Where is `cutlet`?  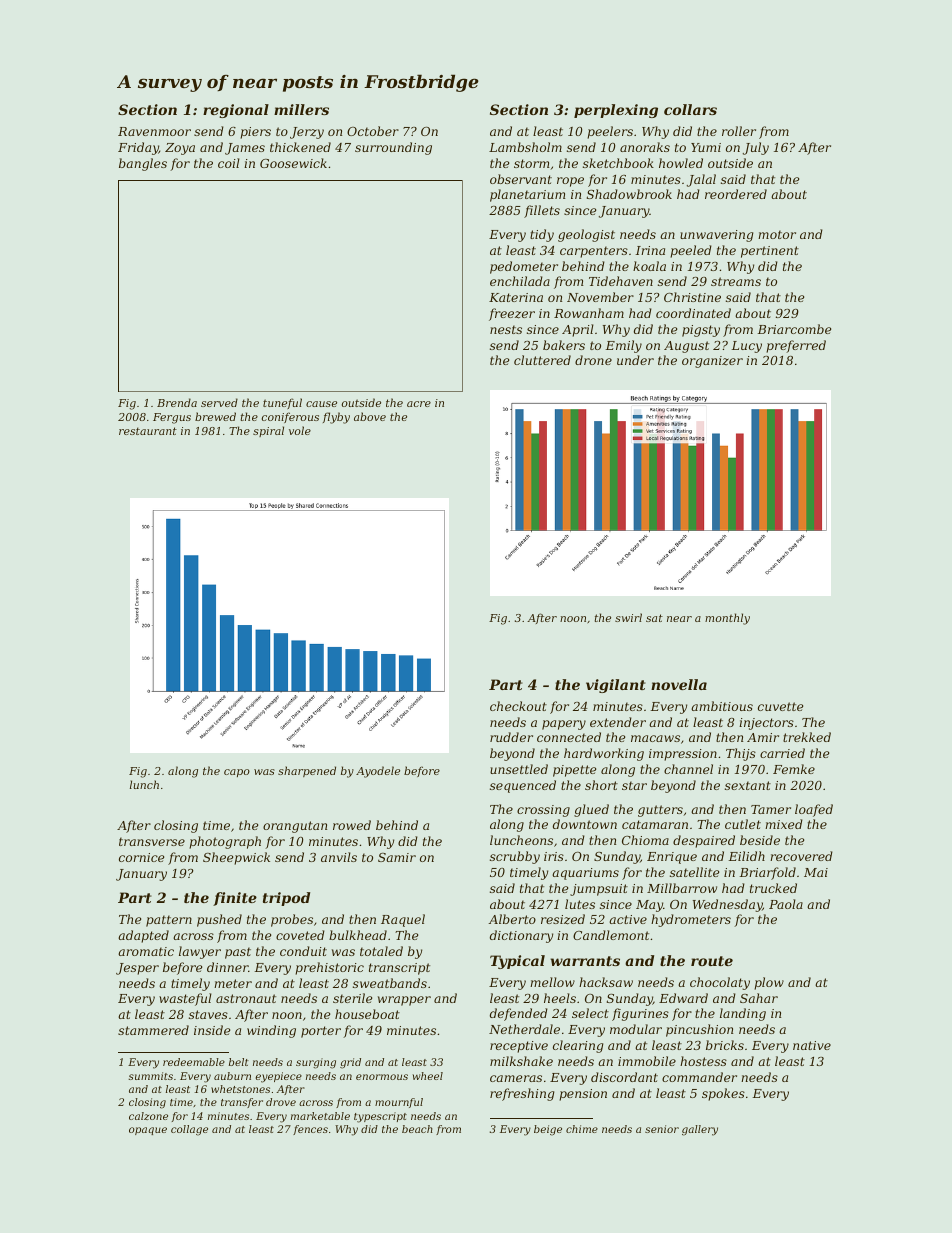
cutlet is located at coordinates (743, 824).
